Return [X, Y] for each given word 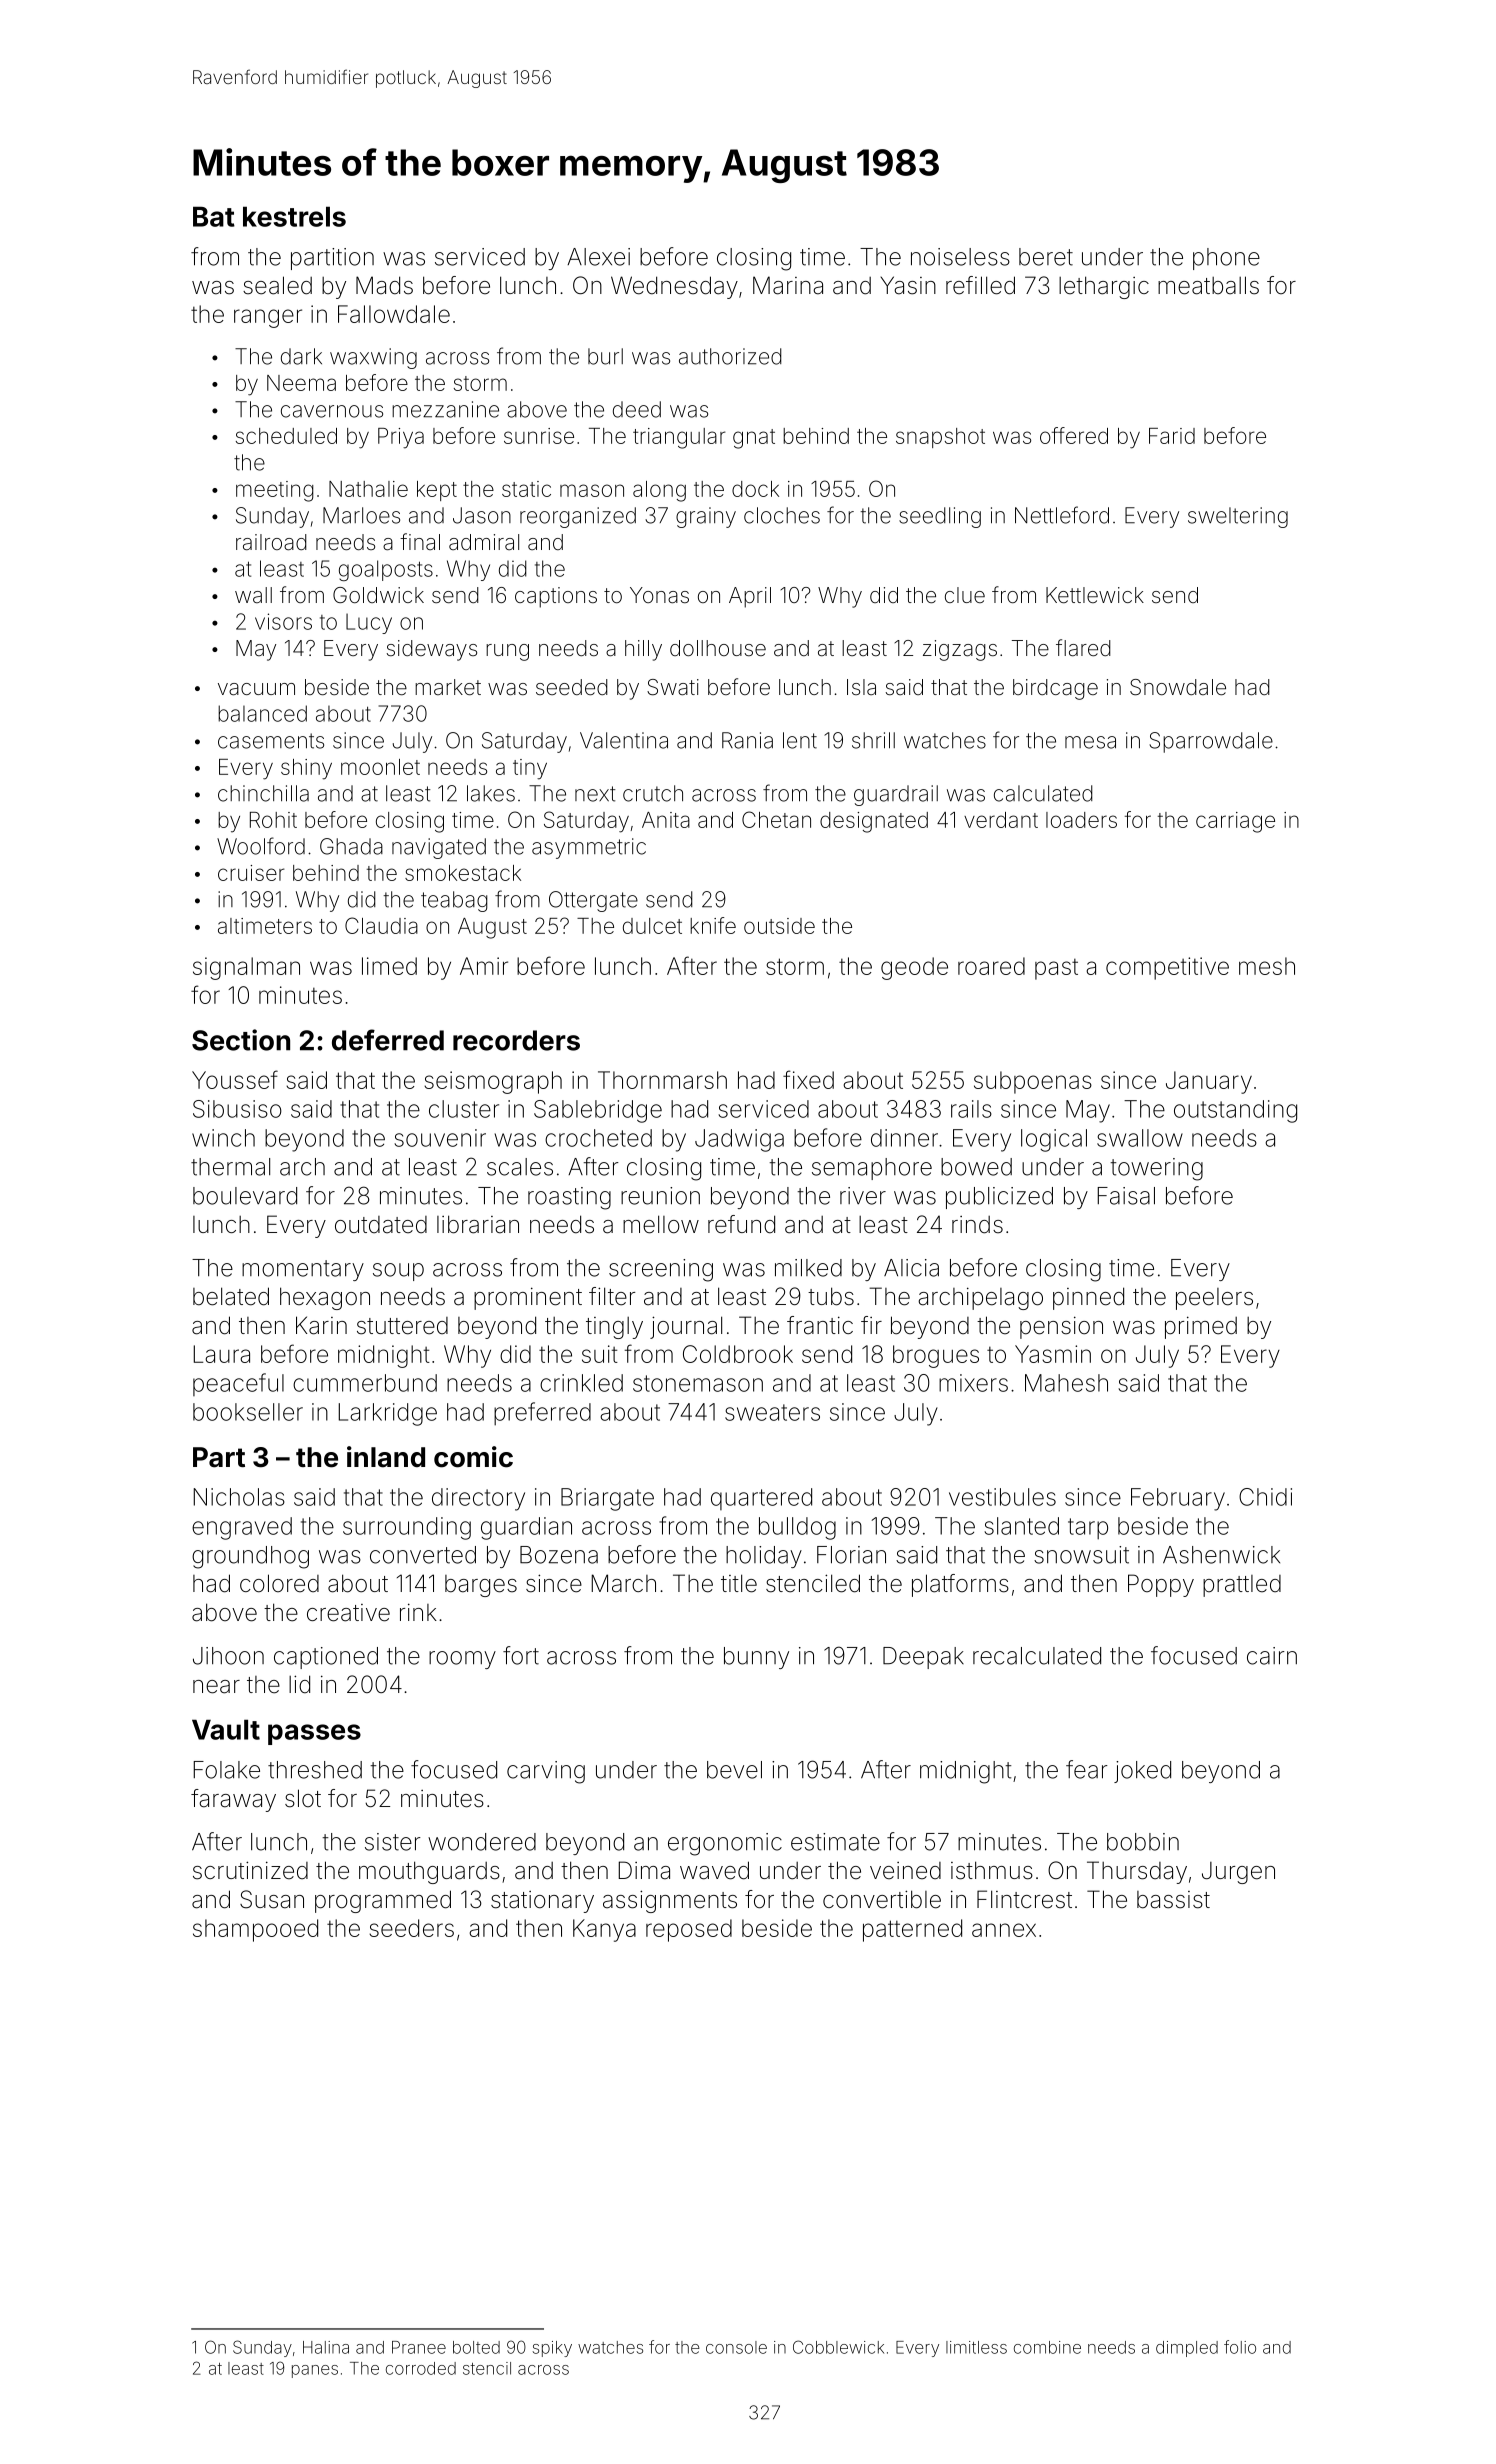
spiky [552, 2349]
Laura [221, 1354]
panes [315, 2371]
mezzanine [445, 409]
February [1178, 1499]
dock [755, 489]
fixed [808, 1079]
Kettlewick [1095, 595]
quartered [761, 1499]
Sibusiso [237, 1109]
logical [1054, 1140]
